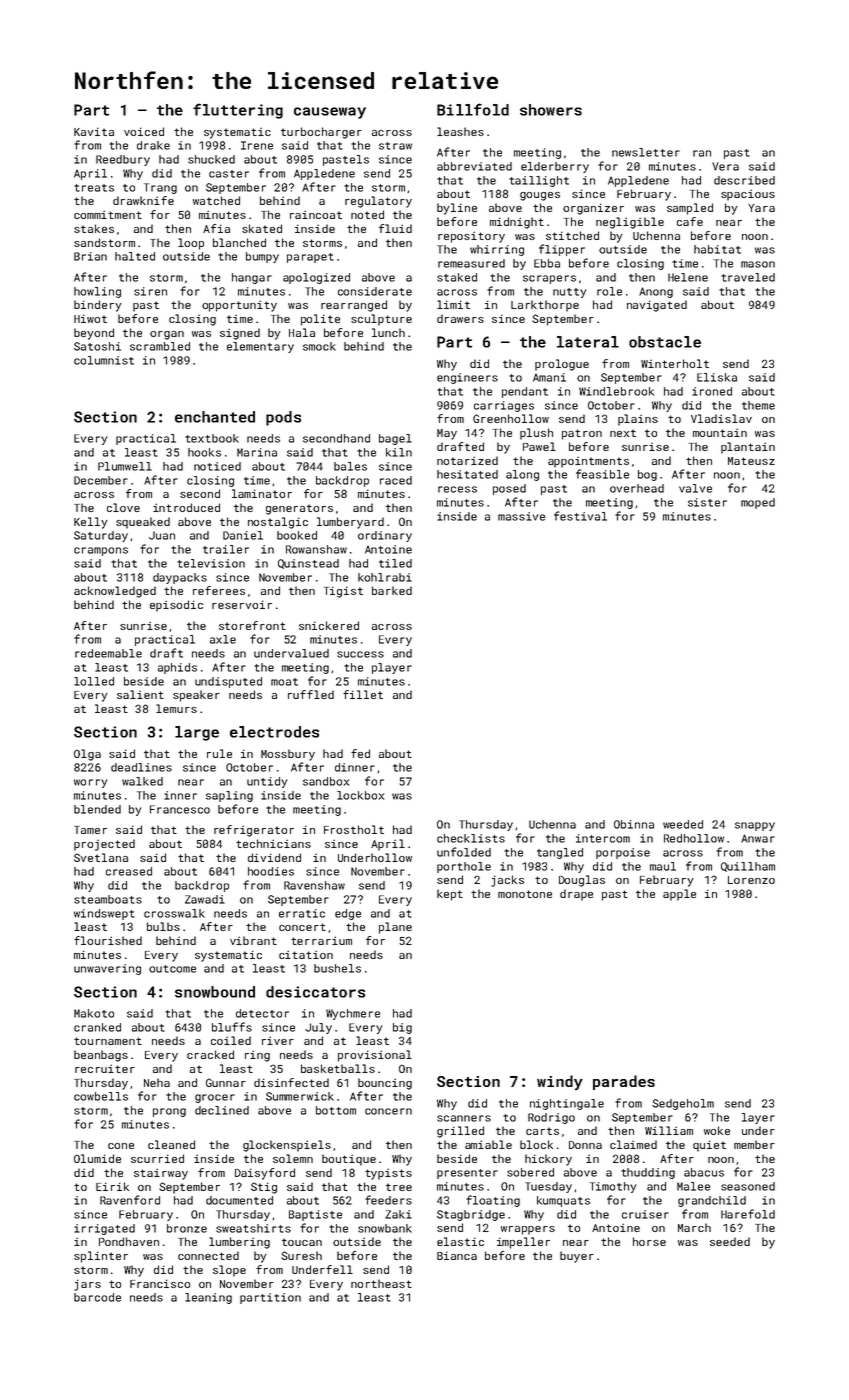 The height and width of the screenshot is (1400, 849). I want to click on newsletter, so click(646, 152).
